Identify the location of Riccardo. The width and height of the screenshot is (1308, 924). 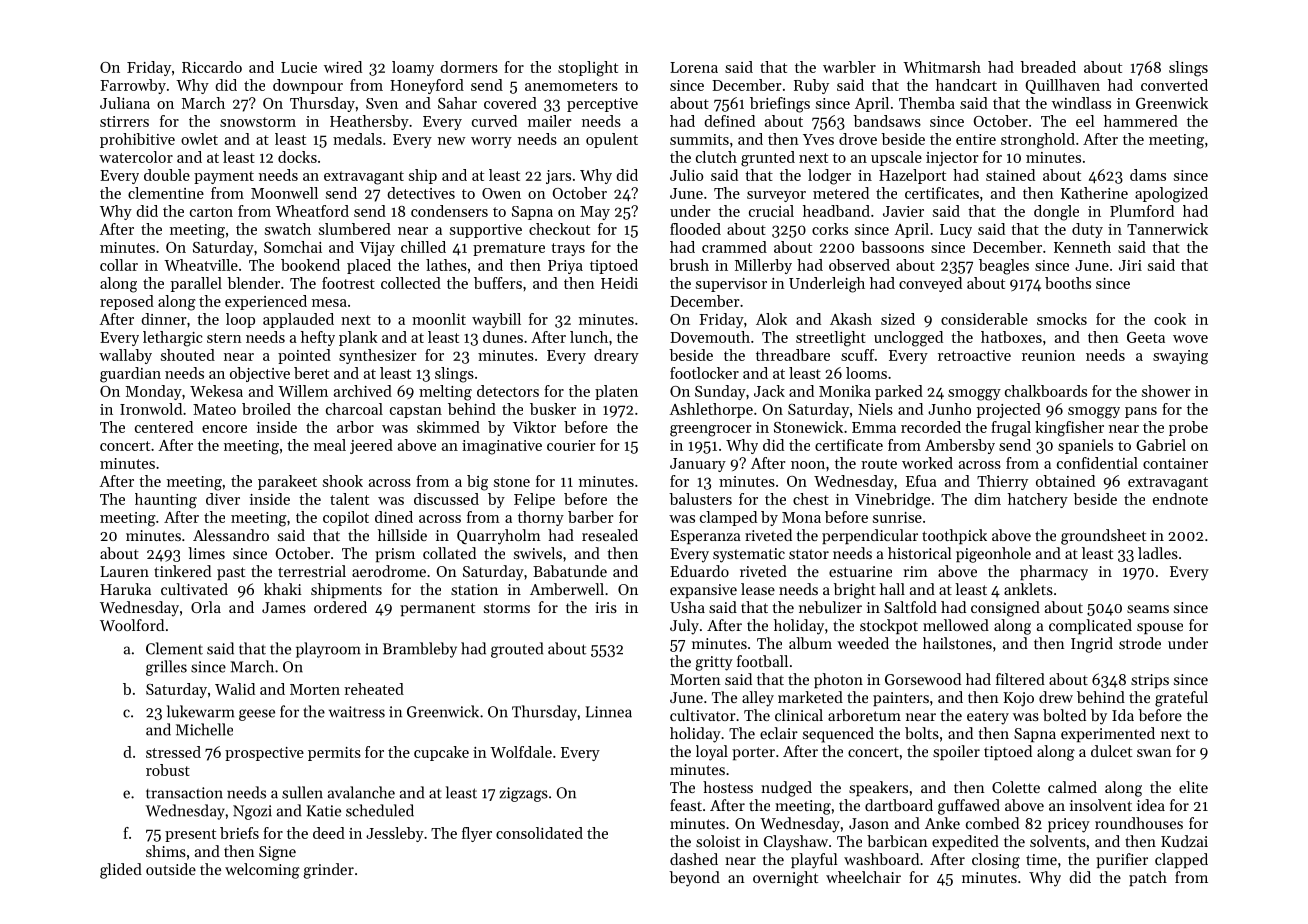
(212, 67).
